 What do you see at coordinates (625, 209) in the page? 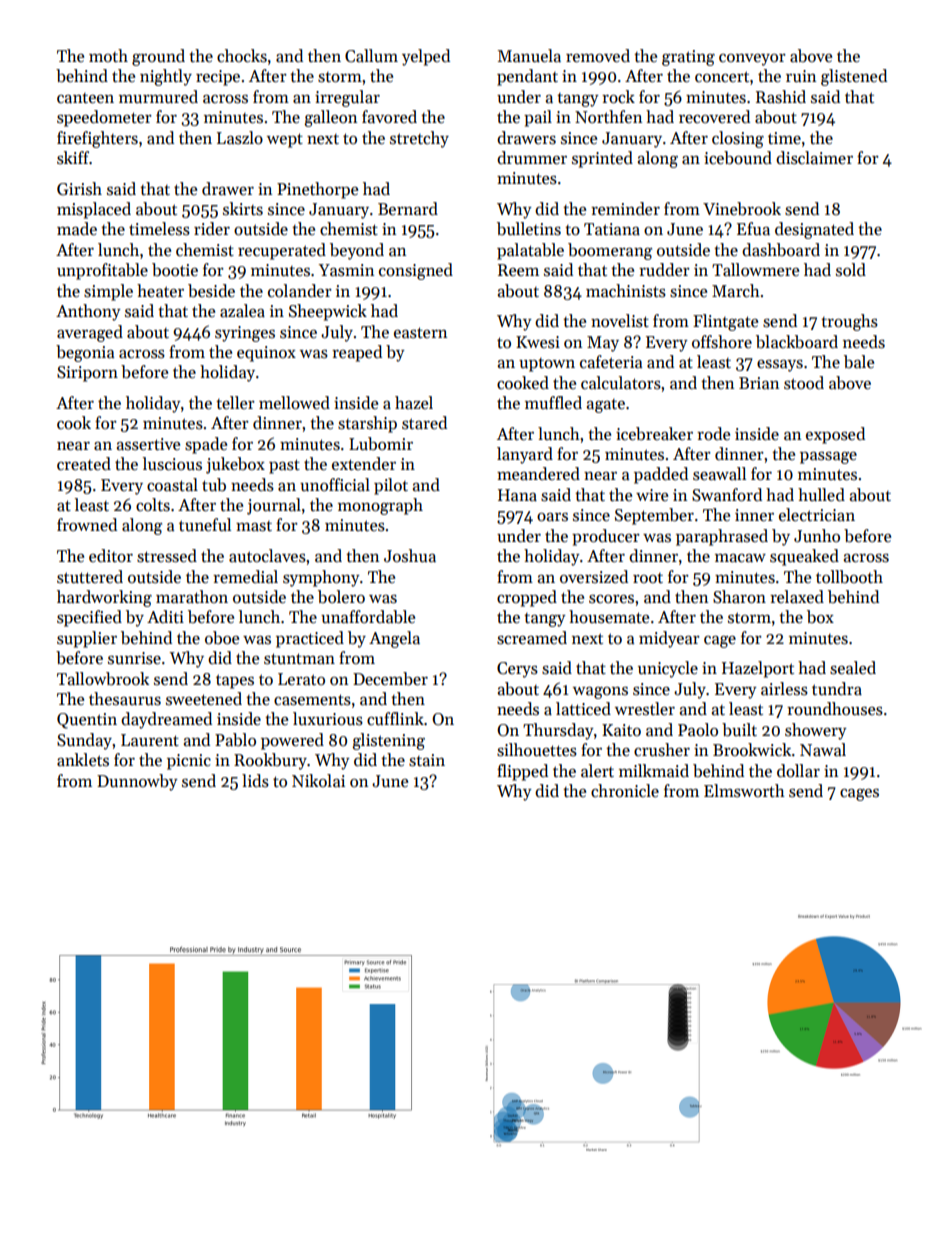
I see `reminder` at bounding box center [625, 209].
